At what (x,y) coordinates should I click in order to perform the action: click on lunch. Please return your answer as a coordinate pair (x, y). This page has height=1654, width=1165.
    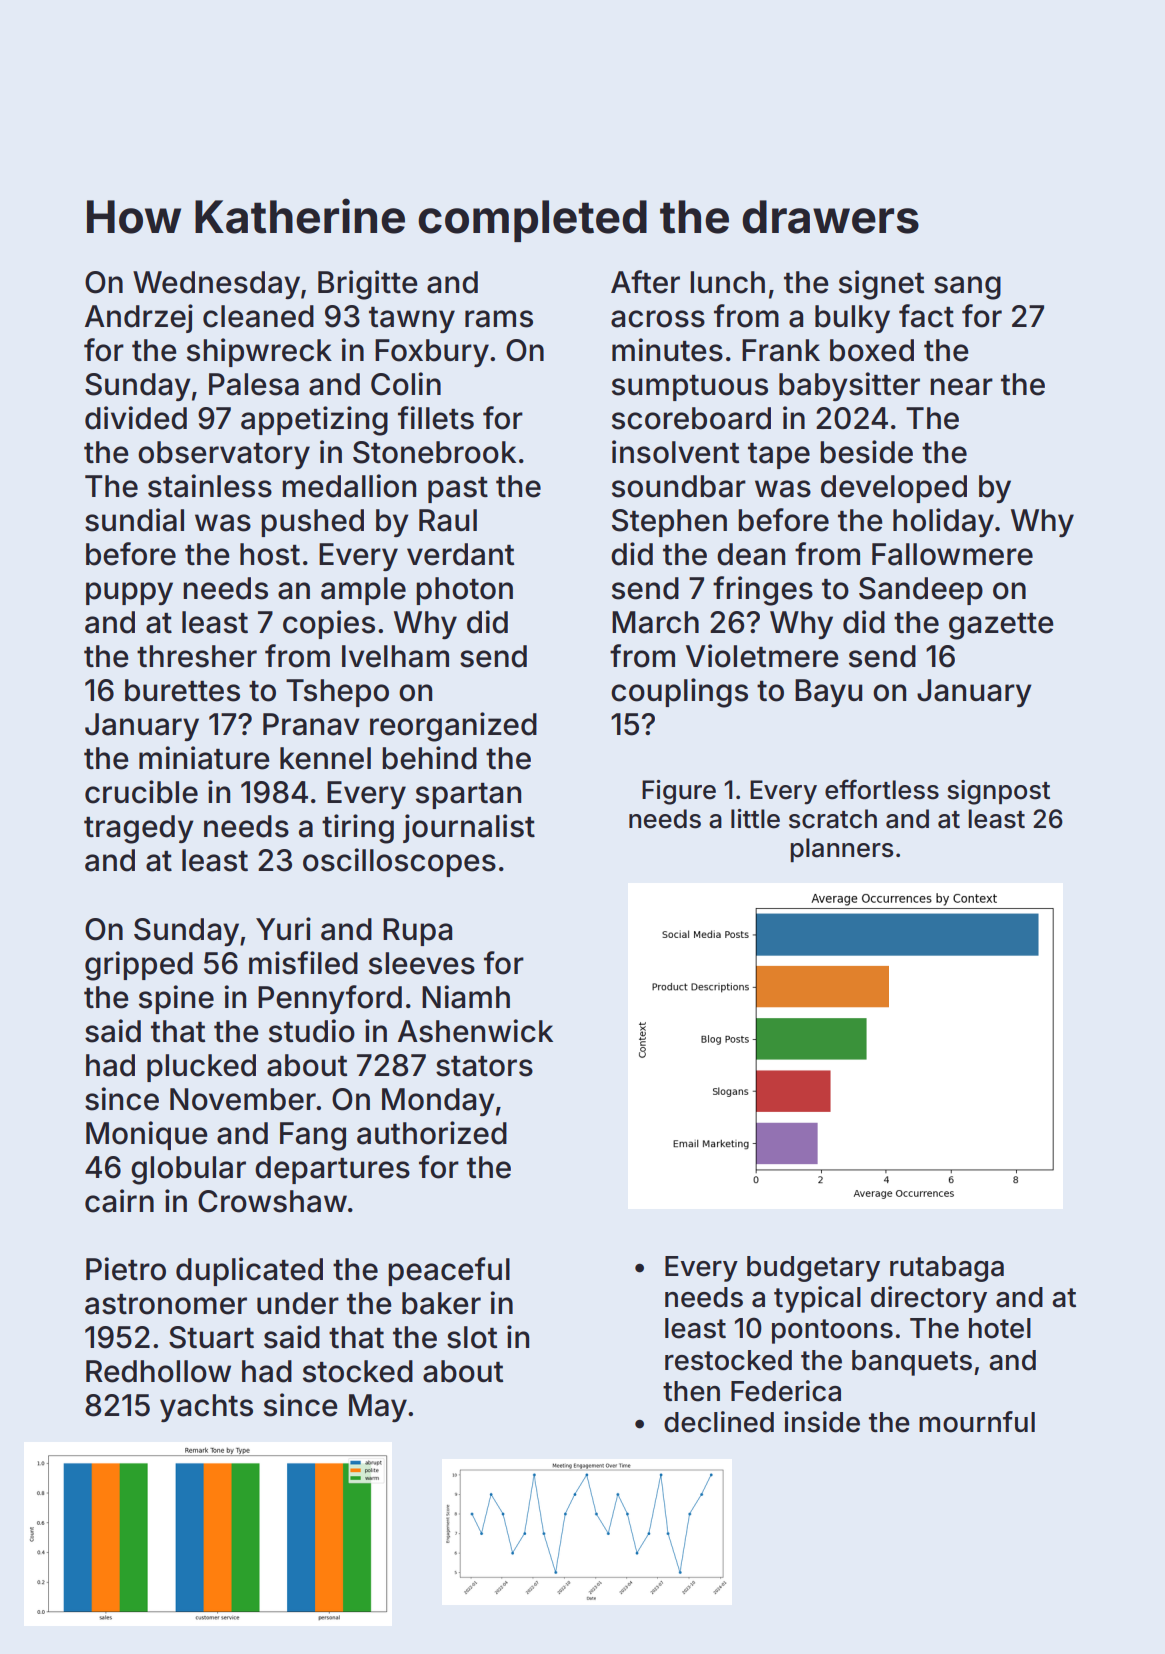
    Looking at the image, I should click on (727, 282).
